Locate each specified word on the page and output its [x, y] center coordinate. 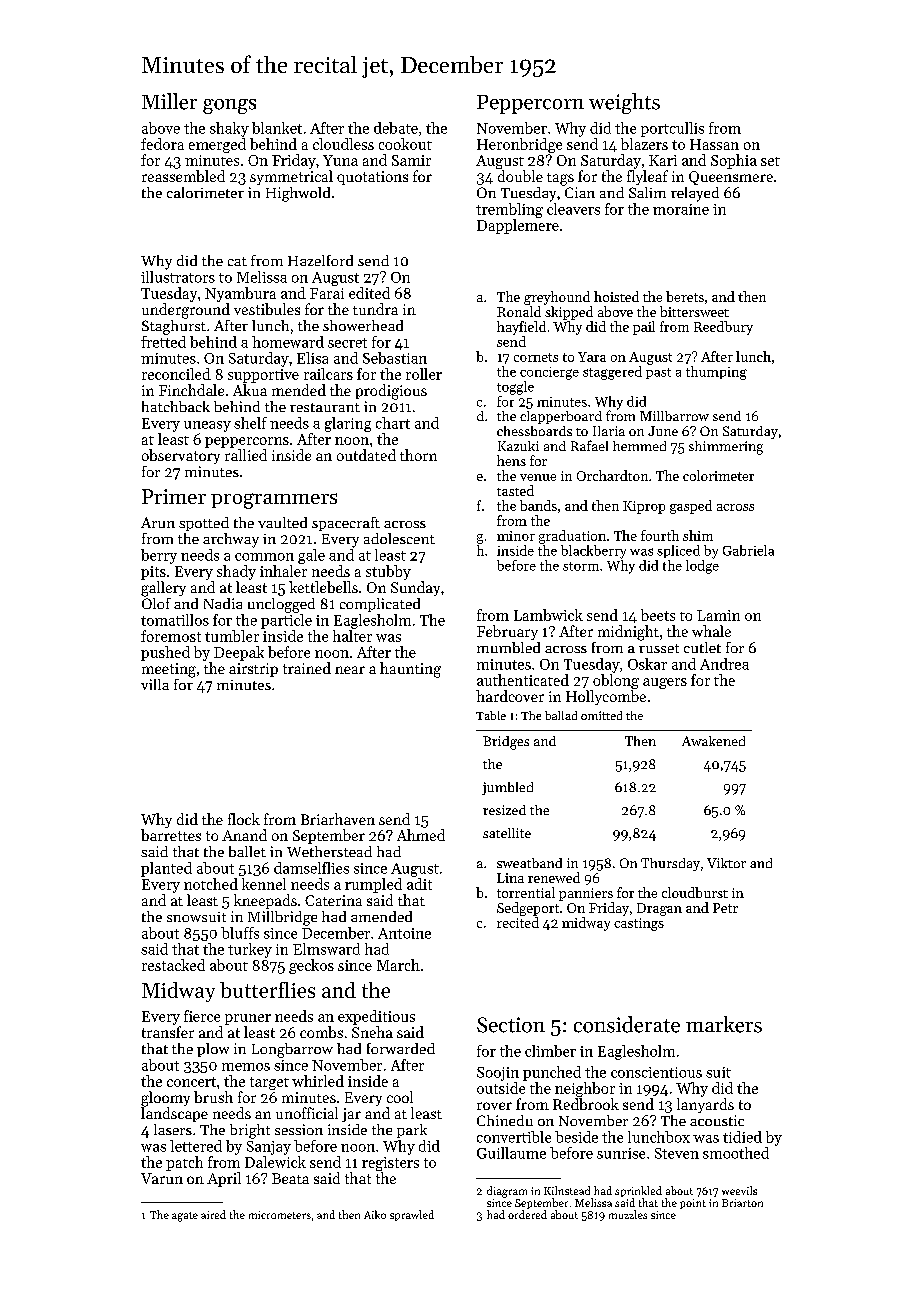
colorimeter [718, 475]
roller [424, 374]
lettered [196, 1146]
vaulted [282, 522]
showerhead [363, 325]
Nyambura [240, 294]
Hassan [714, 144]
